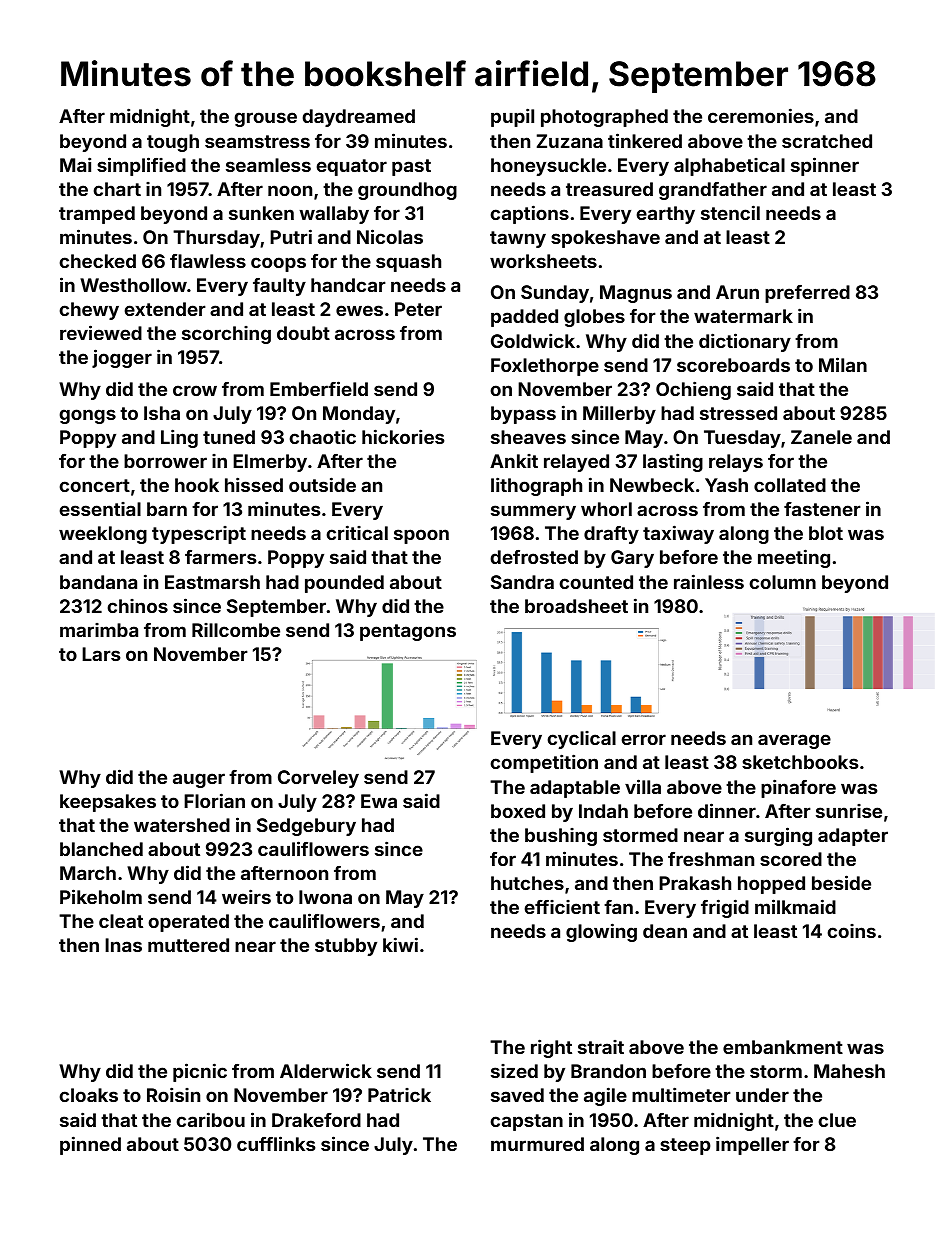 The height and width of the screenshot is (1233, 952). Describe the element at coordinates (108, 803) in the screenshot. I see `keepsakes` at that location.
